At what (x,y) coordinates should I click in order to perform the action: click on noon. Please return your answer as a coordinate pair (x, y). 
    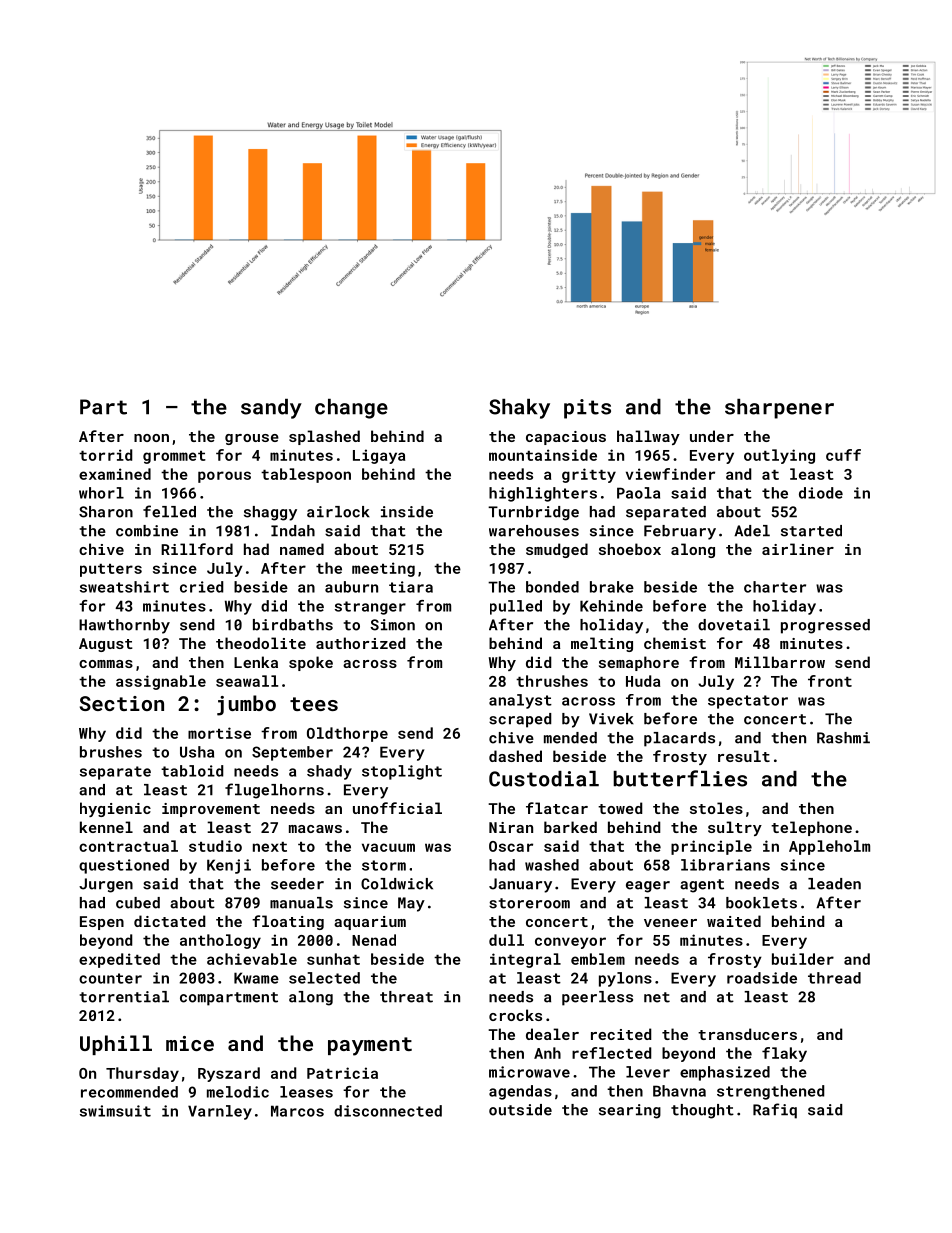
    Looking at the image, I should click on (151, 438).
